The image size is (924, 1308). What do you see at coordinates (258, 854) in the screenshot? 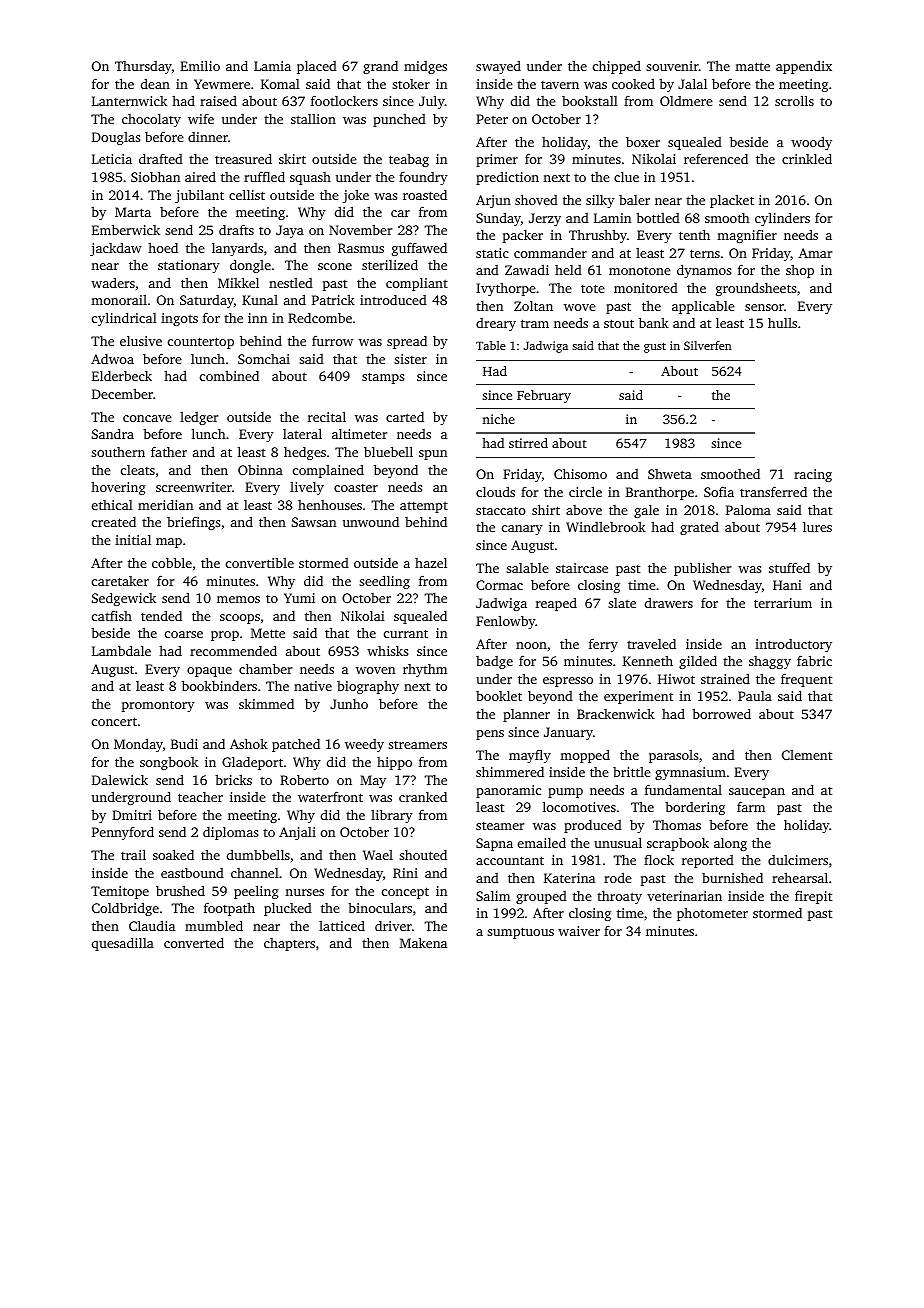
I see `dumbbells` at bounding box center [258, 854].
